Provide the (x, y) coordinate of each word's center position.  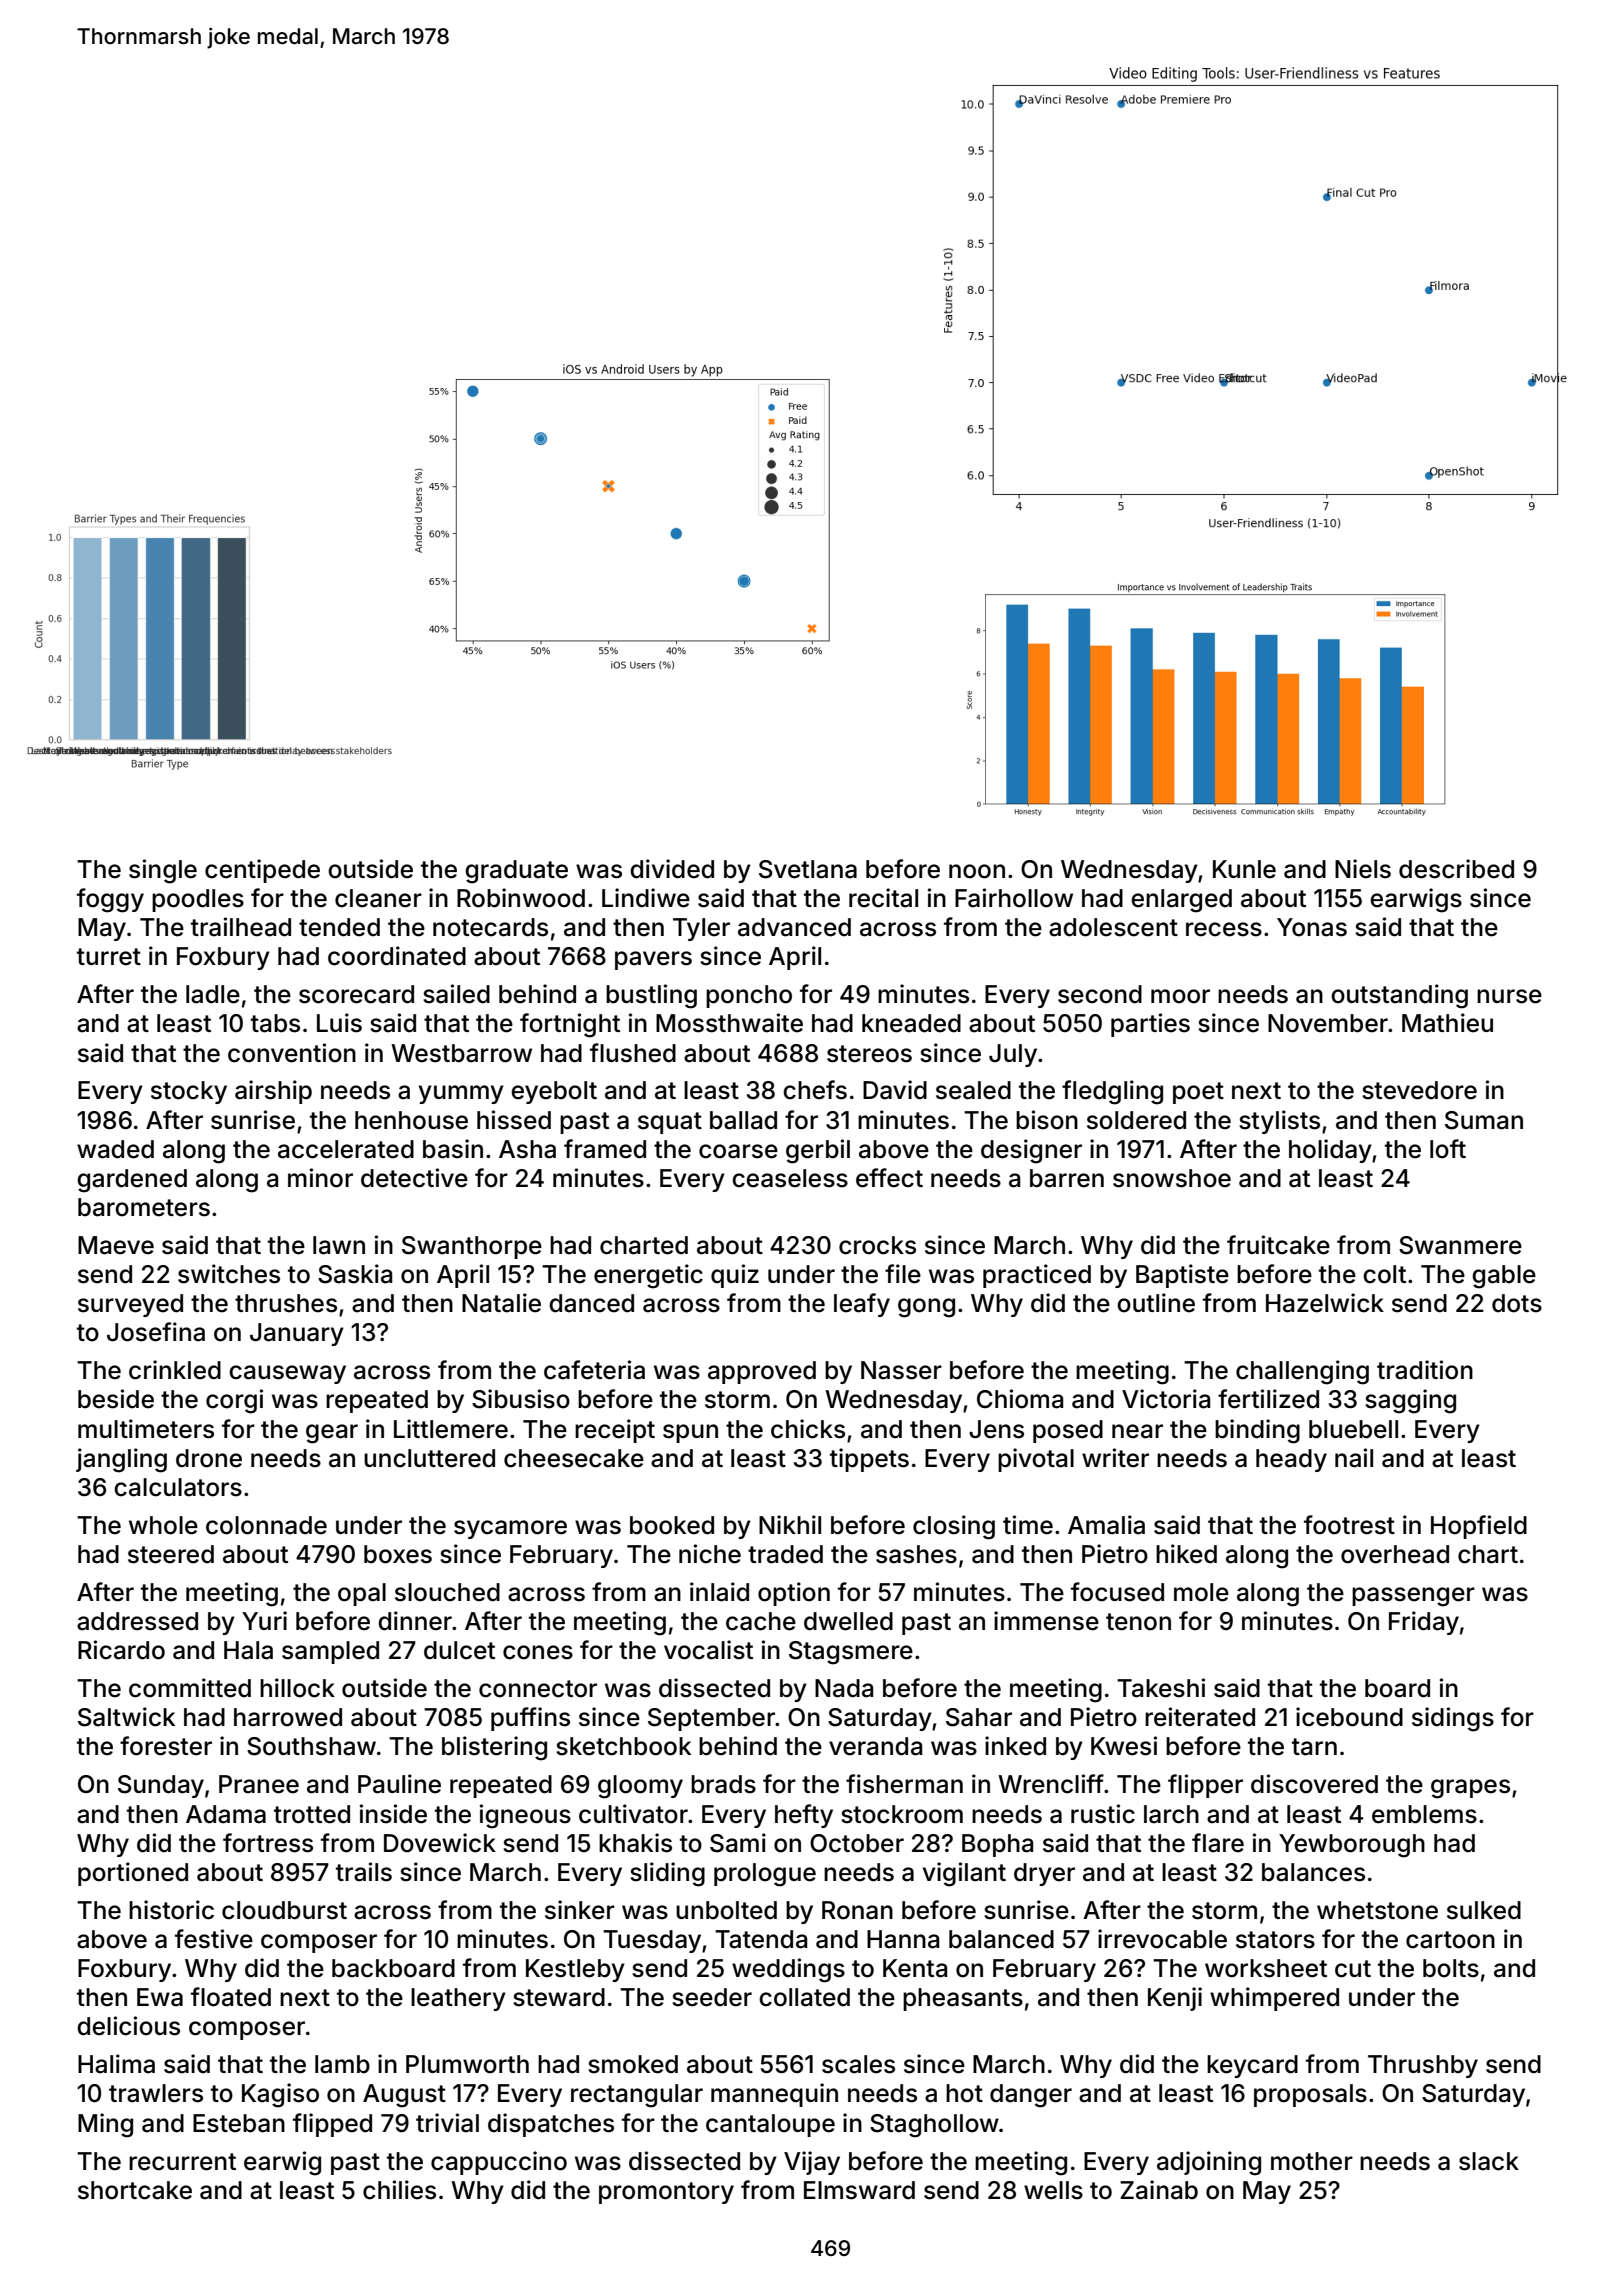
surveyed (130, 1305)
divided (672, 869)
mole (1201, 1592)
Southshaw (311, 1746)
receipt (615, 1431)
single (163, 871)
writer (1115, 1458)
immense (1046, 1621)
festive (214, 1939)
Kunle (1244, 869)
